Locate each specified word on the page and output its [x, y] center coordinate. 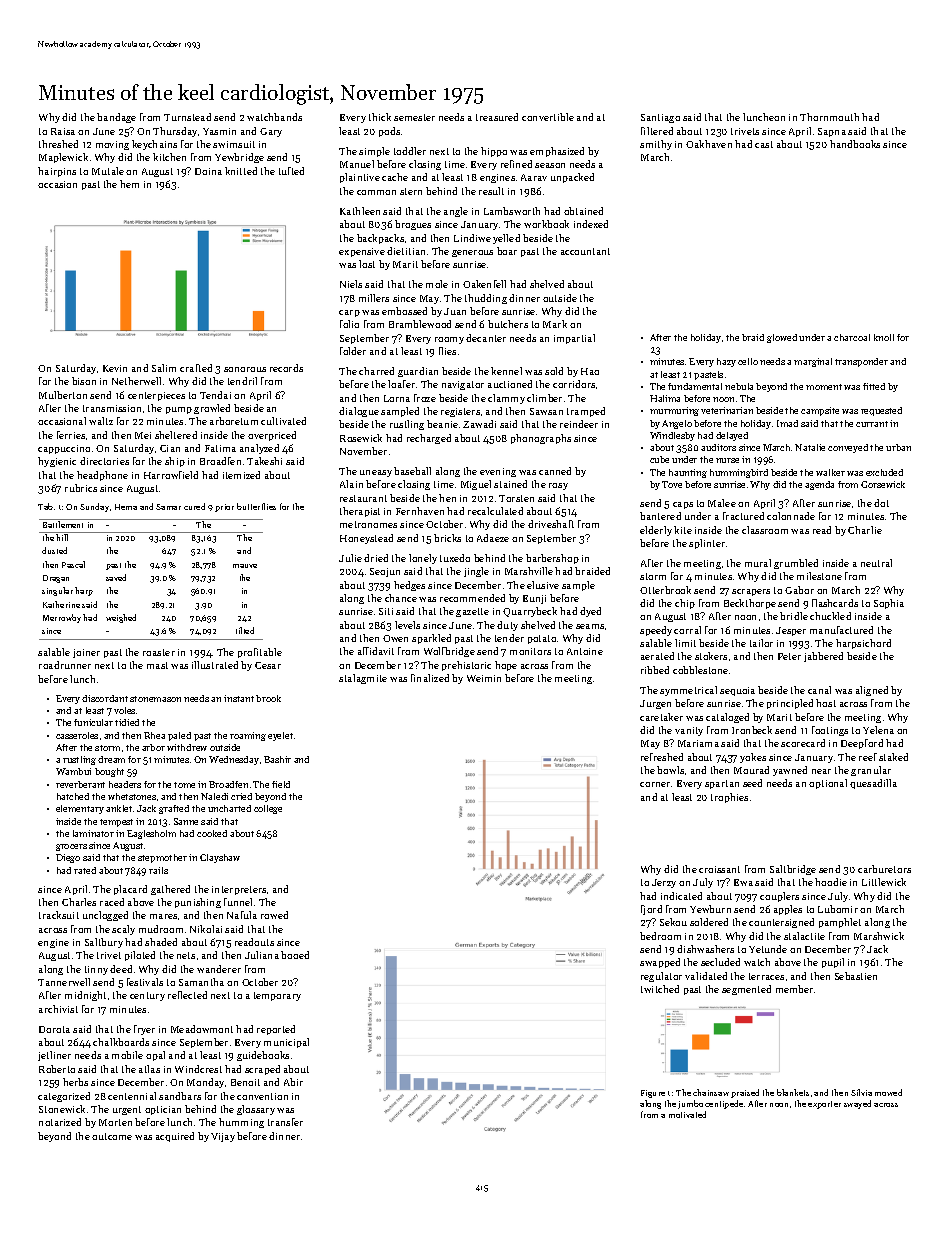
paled [179, 736]
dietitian [406, 251]
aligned [872, 691]
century [147, 996]
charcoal [852, 337]
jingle [476, 572]
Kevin [115, 368]
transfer [285, 1122]
